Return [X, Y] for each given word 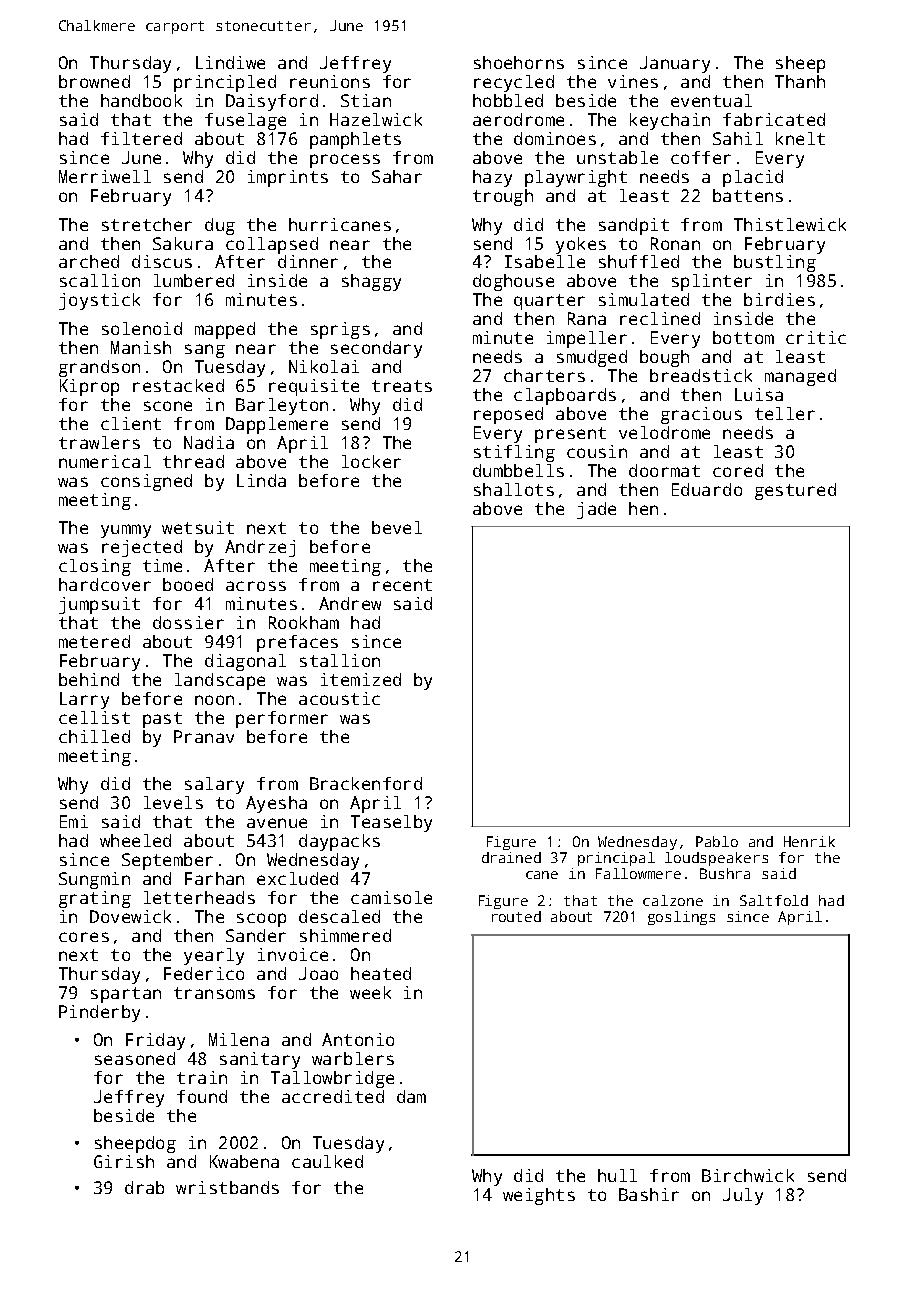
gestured [795, 491]
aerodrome [518, 119]
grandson [99, 368]
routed [516, 916]
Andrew [350, 603]
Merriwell [105, 176]
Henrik [809, 841]
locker [371, 461]
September [167, 861]
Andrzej [260, 548]
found [202, 1096]
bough [664, 358]
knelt [800, 138]
